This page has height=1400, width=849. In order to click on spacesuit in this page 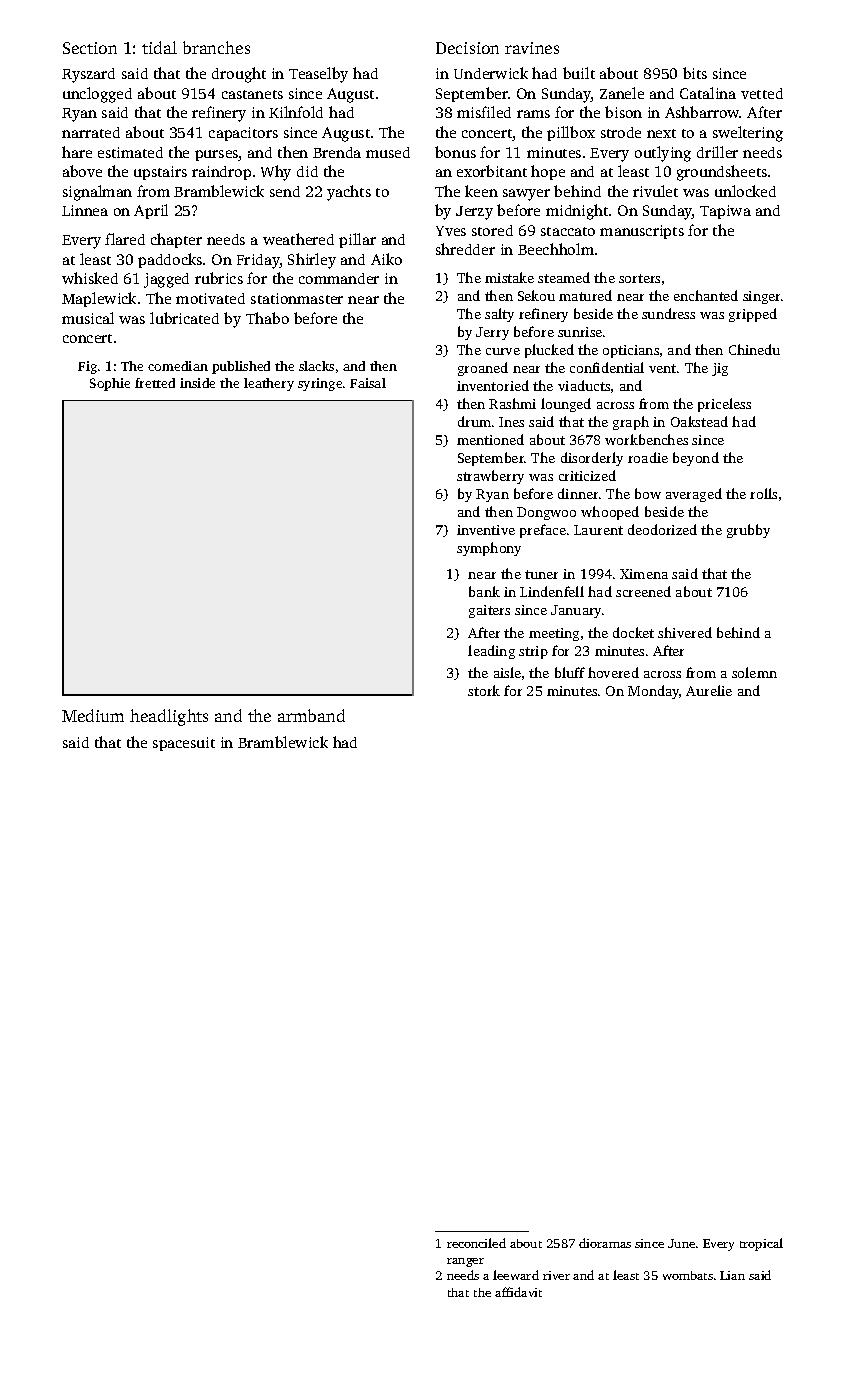, I will do `click(184, 744)`.
